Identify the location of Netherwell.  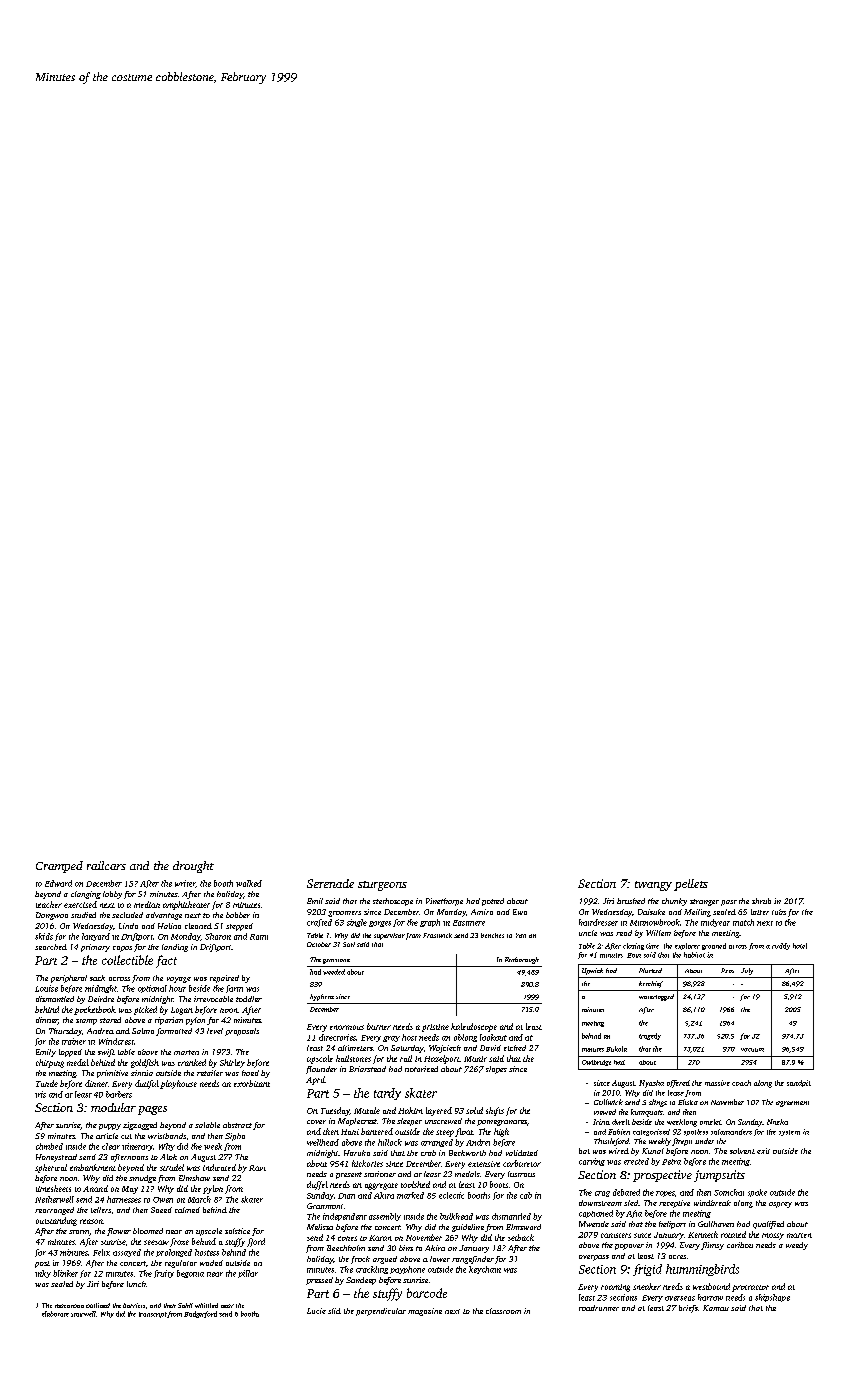
(54, 1199).
